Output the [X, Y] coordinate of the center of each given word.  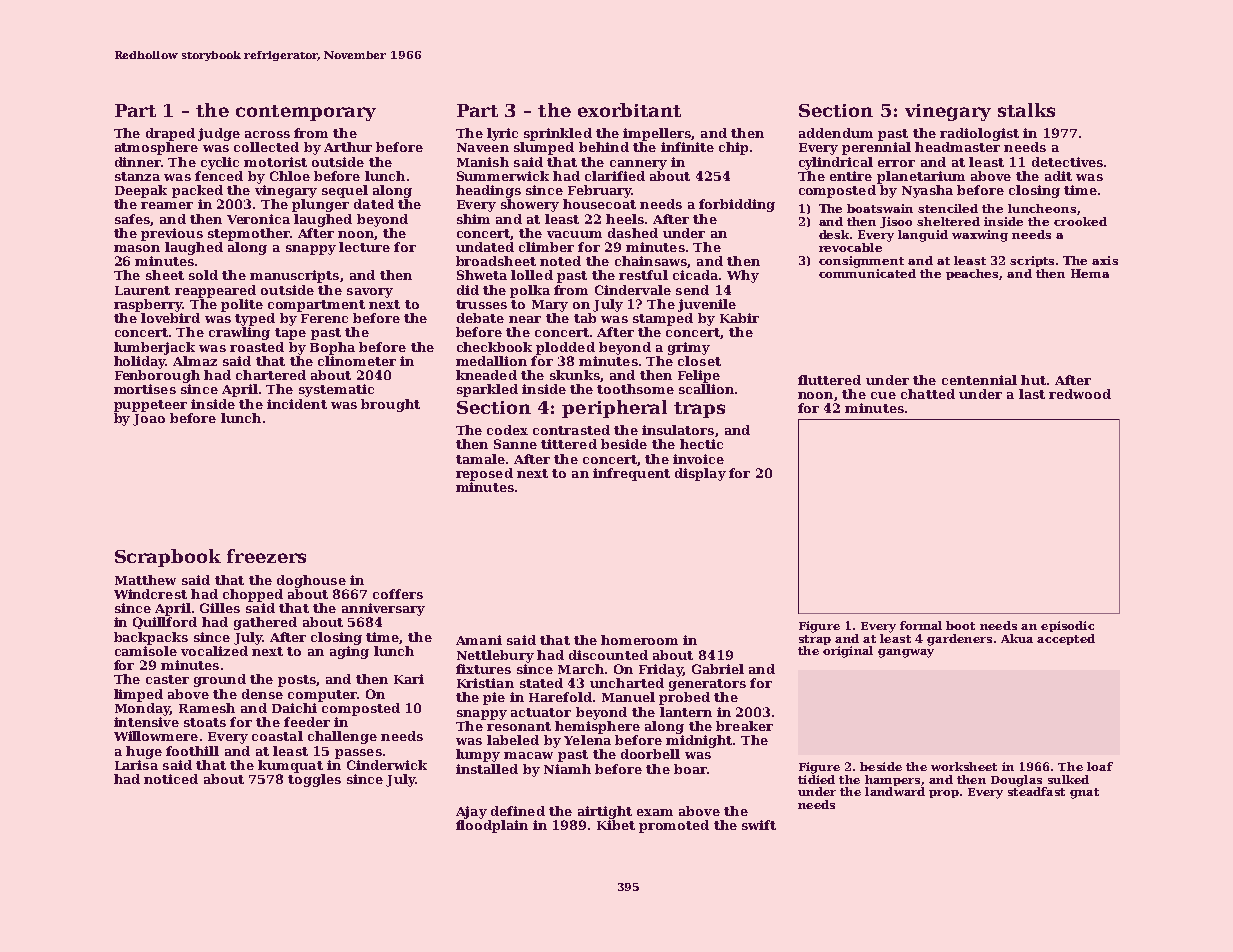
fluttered [829, 380]
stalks [1026, 110]
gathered [265, 623]
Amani [479, 640]
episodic [1067, 626]
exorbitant [629, 110]
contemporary [306, 113]
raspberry [148, 305]
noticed [171, 779]
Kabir [739, 318]
